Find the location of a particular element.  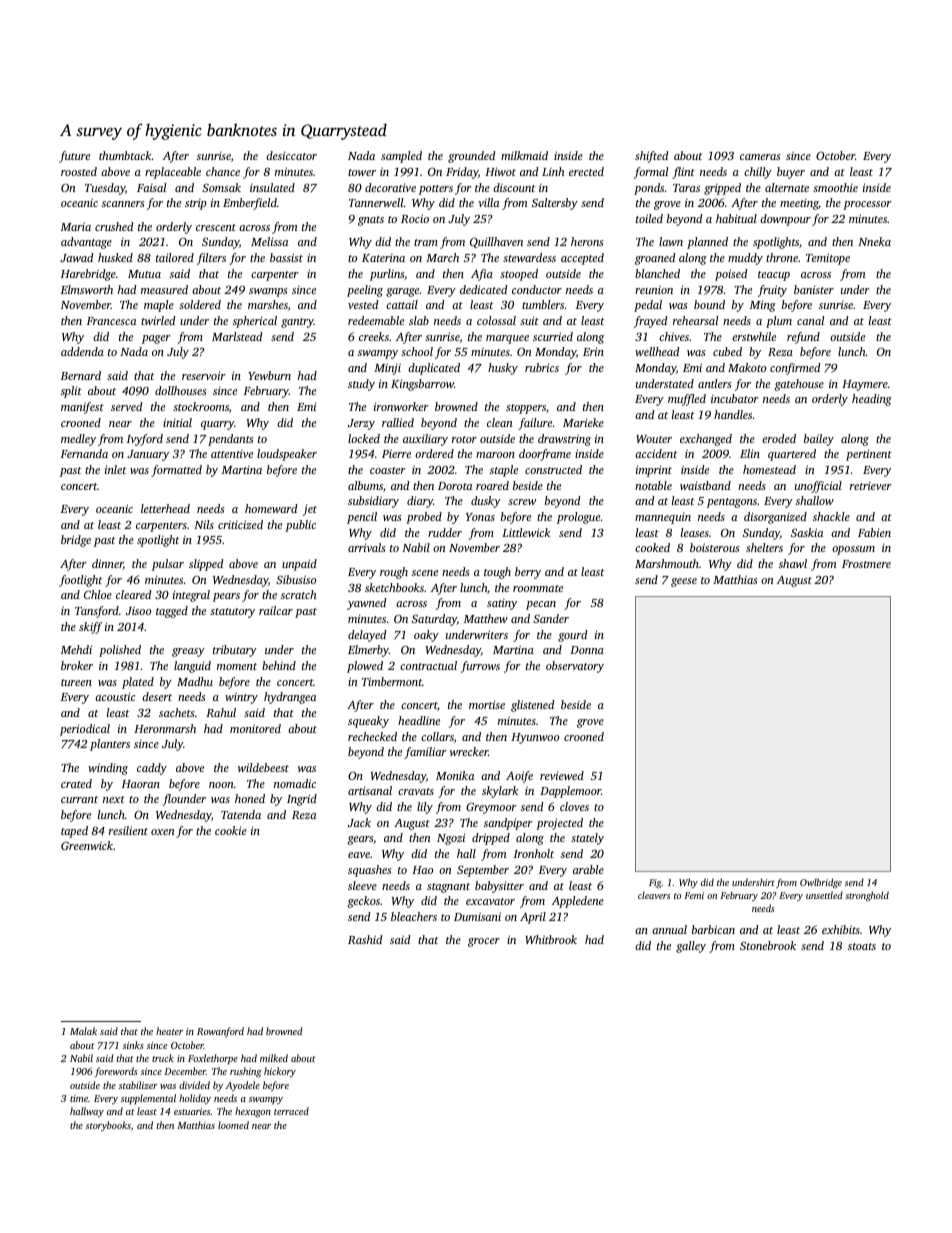

terraced is located at coordinates (291, 1111).
